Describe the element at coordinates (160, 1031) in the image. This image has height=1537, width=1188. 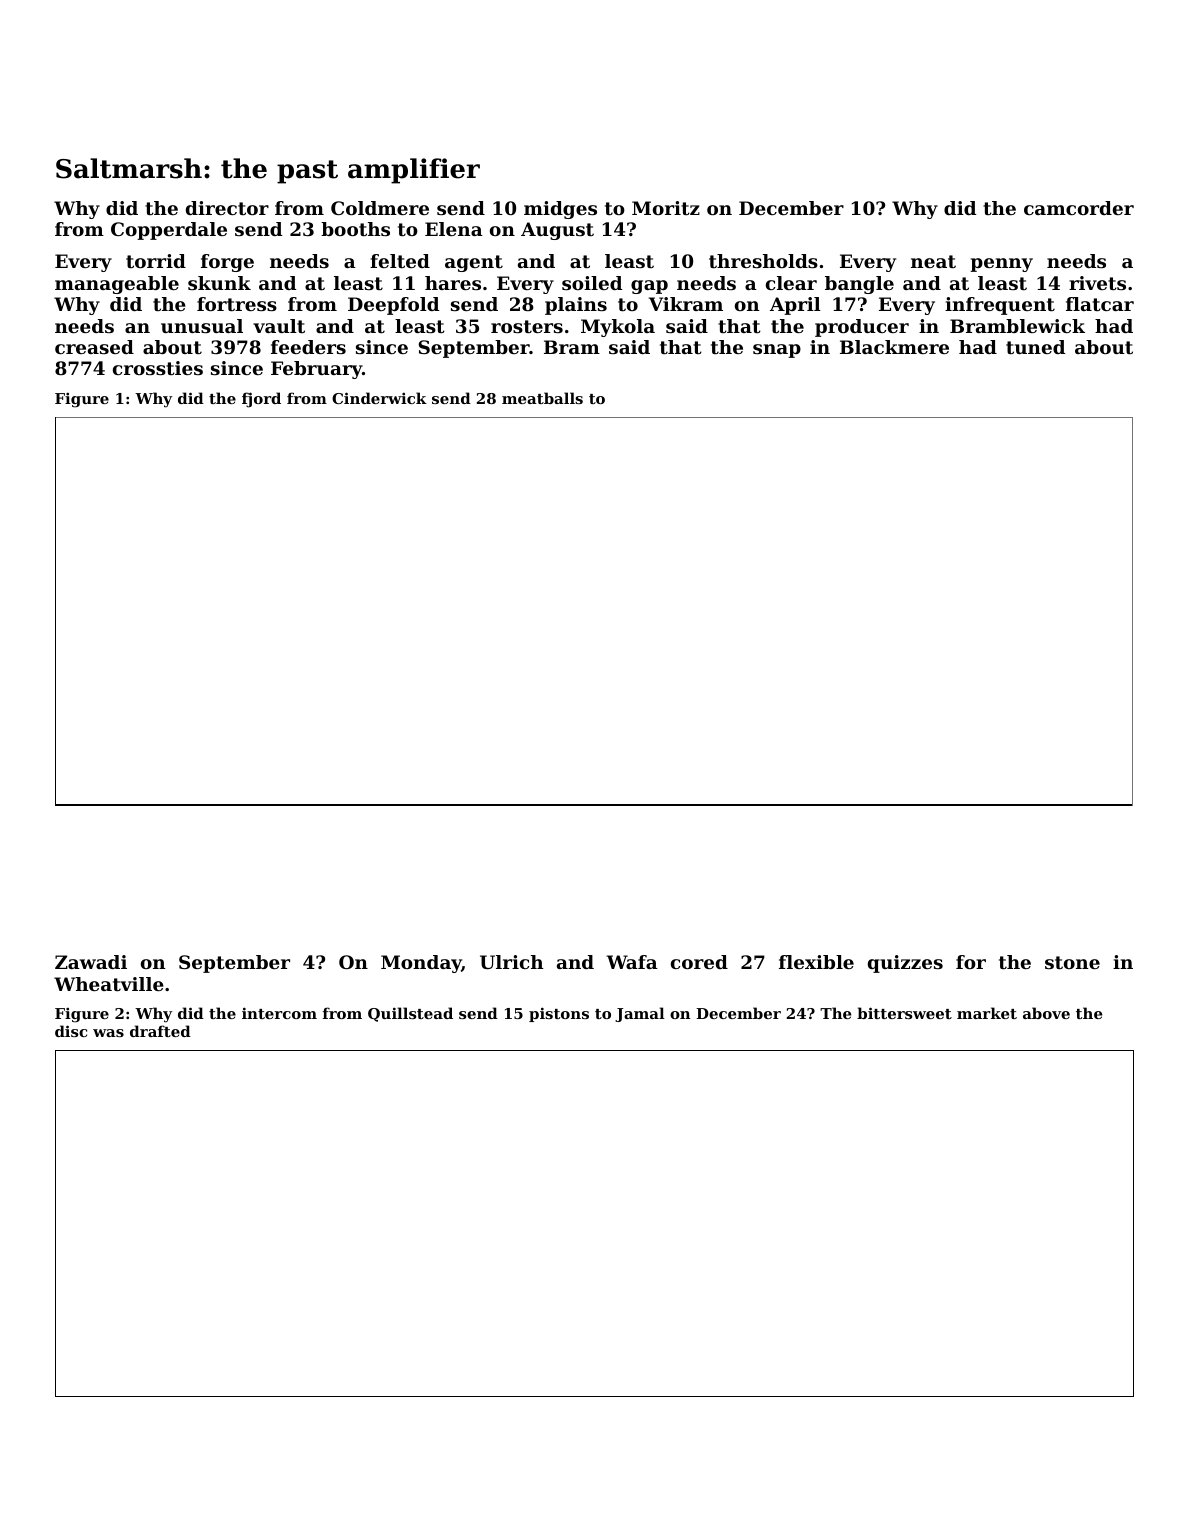
I see `drafted` at that location.
